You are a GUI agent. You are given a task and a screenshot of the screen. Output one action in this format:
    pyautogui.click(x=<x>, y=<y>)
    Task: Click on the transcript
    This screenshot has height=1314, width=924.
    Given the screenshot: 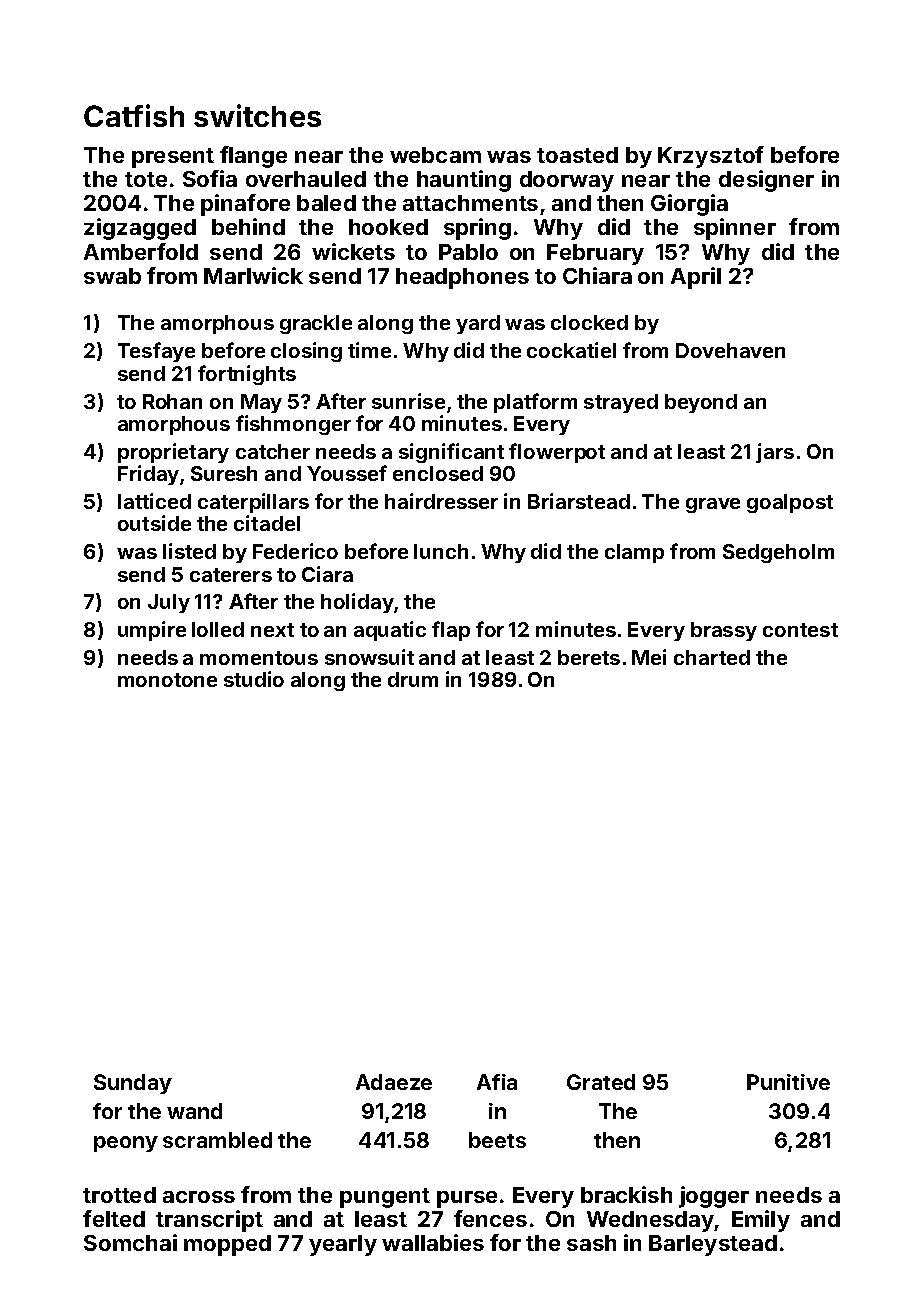 What is the action you would take?
    pyautogui.click(x=209, y=1221)
